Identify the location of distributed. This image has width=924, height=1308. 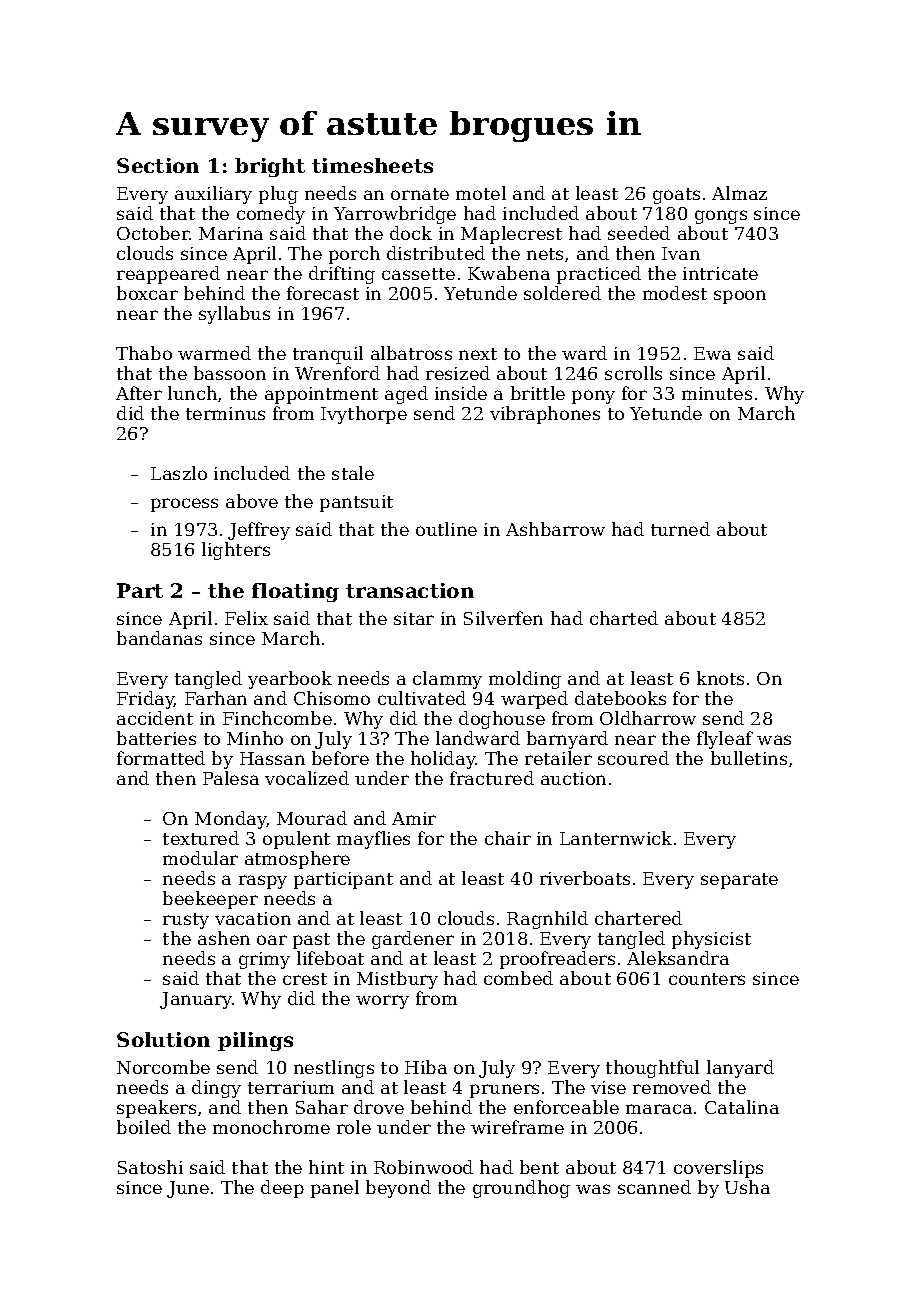
(436, 253).
